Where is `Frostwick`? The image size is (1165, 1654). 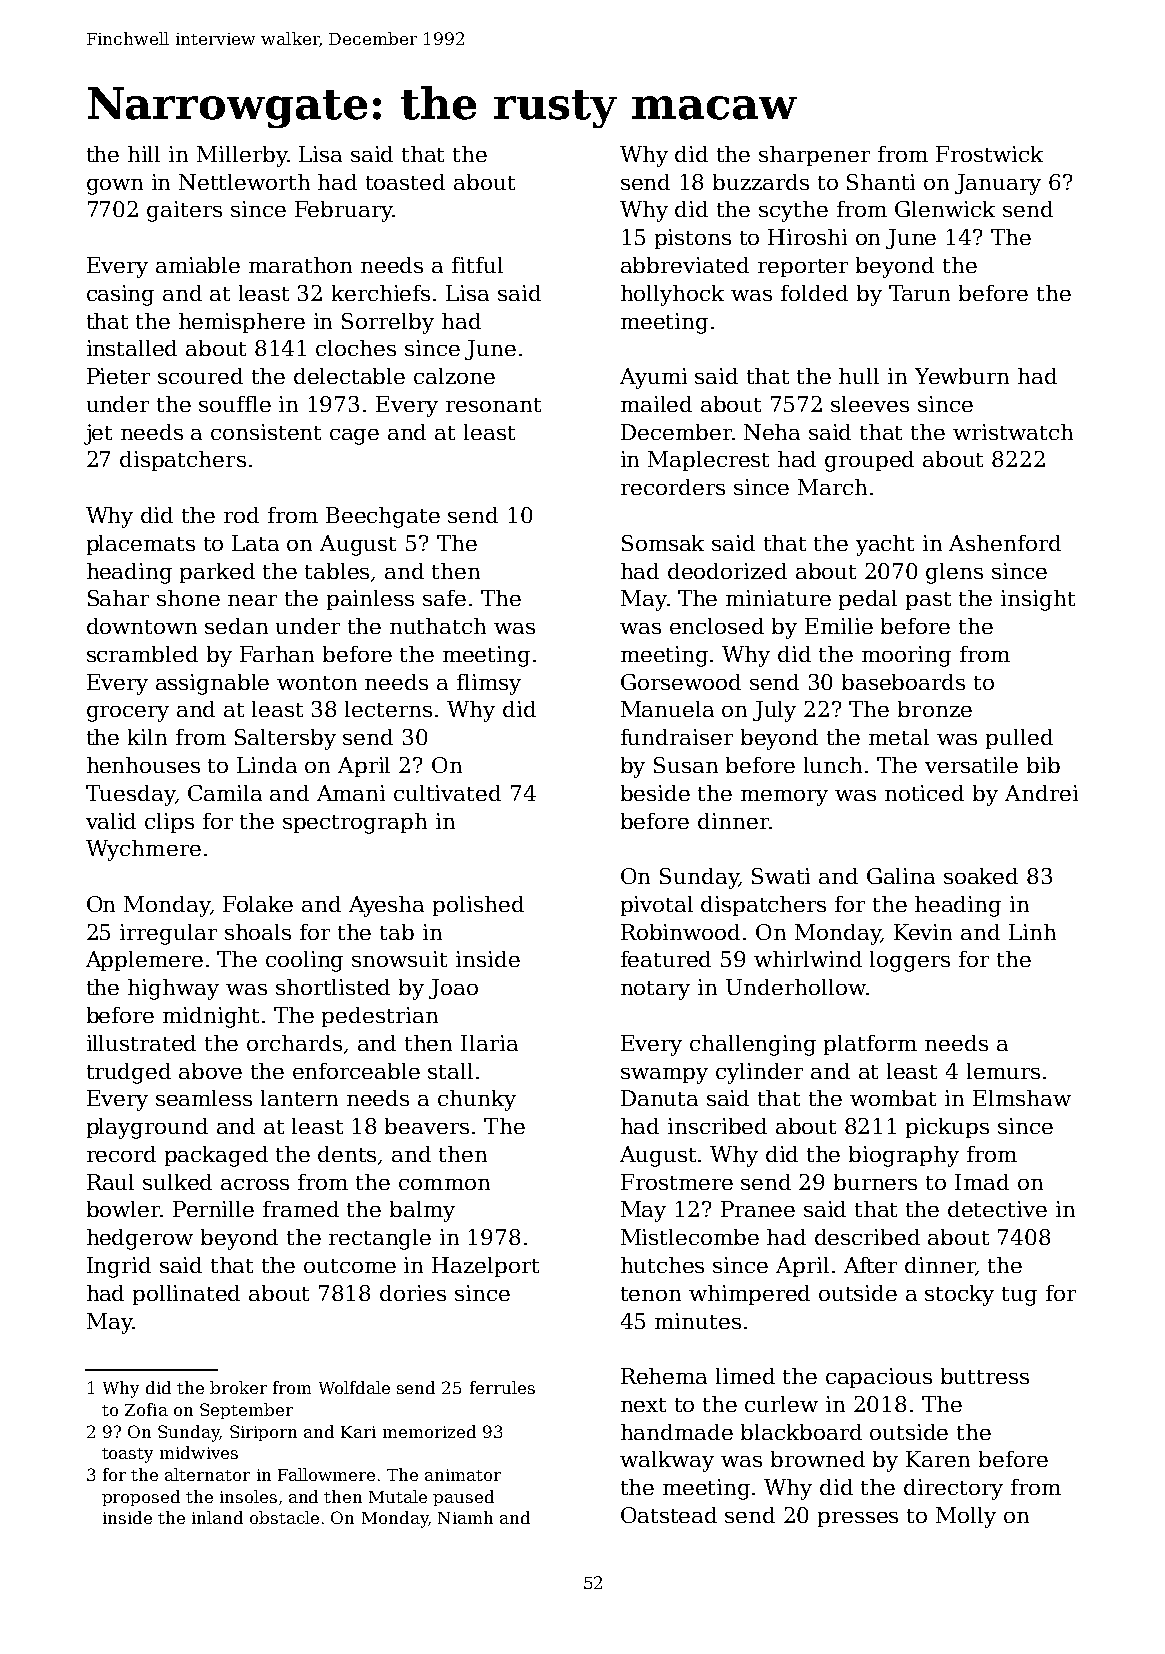
Frostwick is located at coordinates (989, 154).
